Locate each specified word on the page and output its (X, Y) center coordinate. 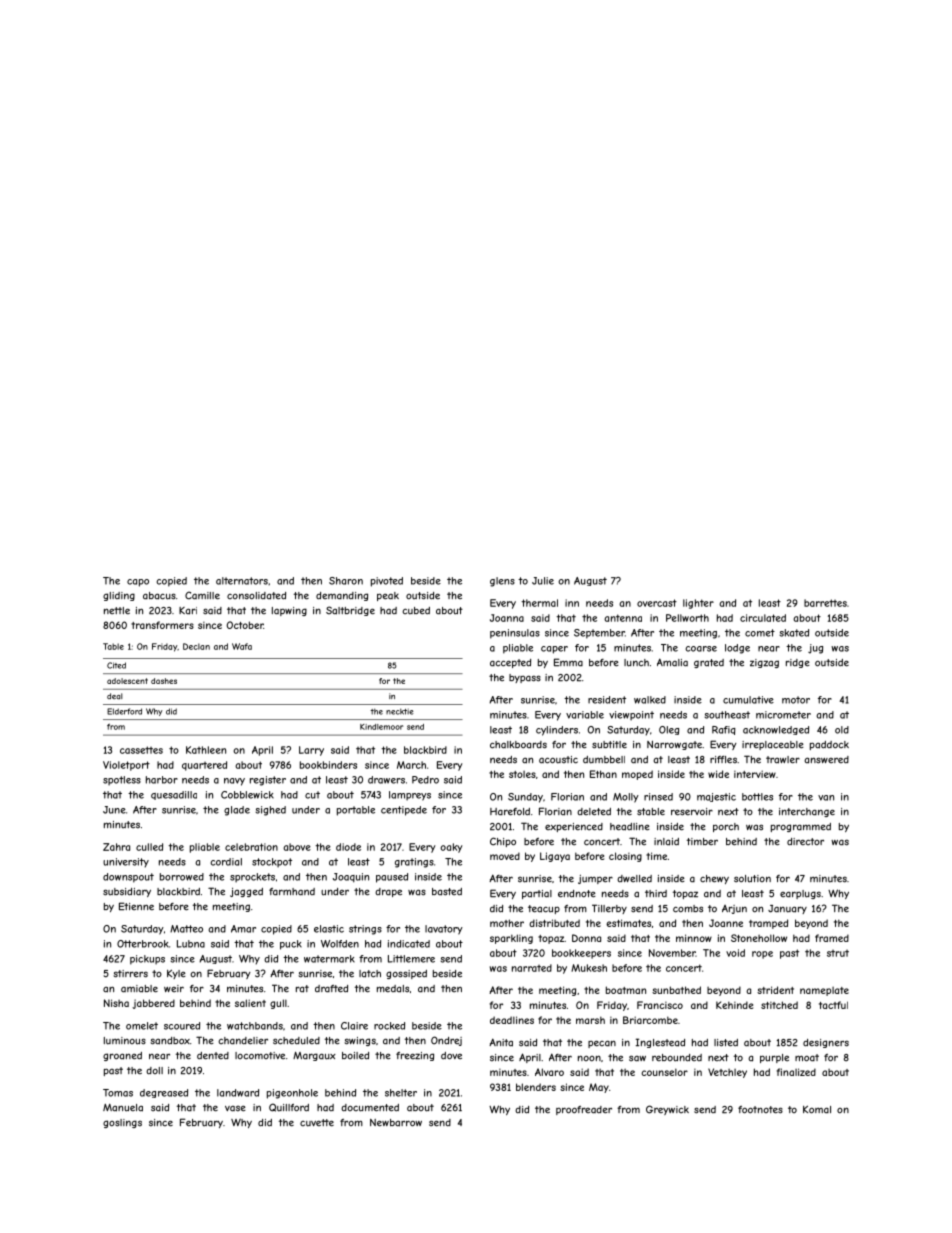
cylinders (557, 731)
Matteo (186, 929)
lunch (636, 663)
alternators (242, 581)
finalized (796, 1072)
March (411, 765)
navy (234, 782)
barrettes (825, 603)
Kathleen (206, 750)
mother (507, 923)
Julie (543, 581)
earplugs (800, 894)
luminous (125, 1041)
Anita (501, 1042)
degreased (164, 1093)
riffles (723, 759)
